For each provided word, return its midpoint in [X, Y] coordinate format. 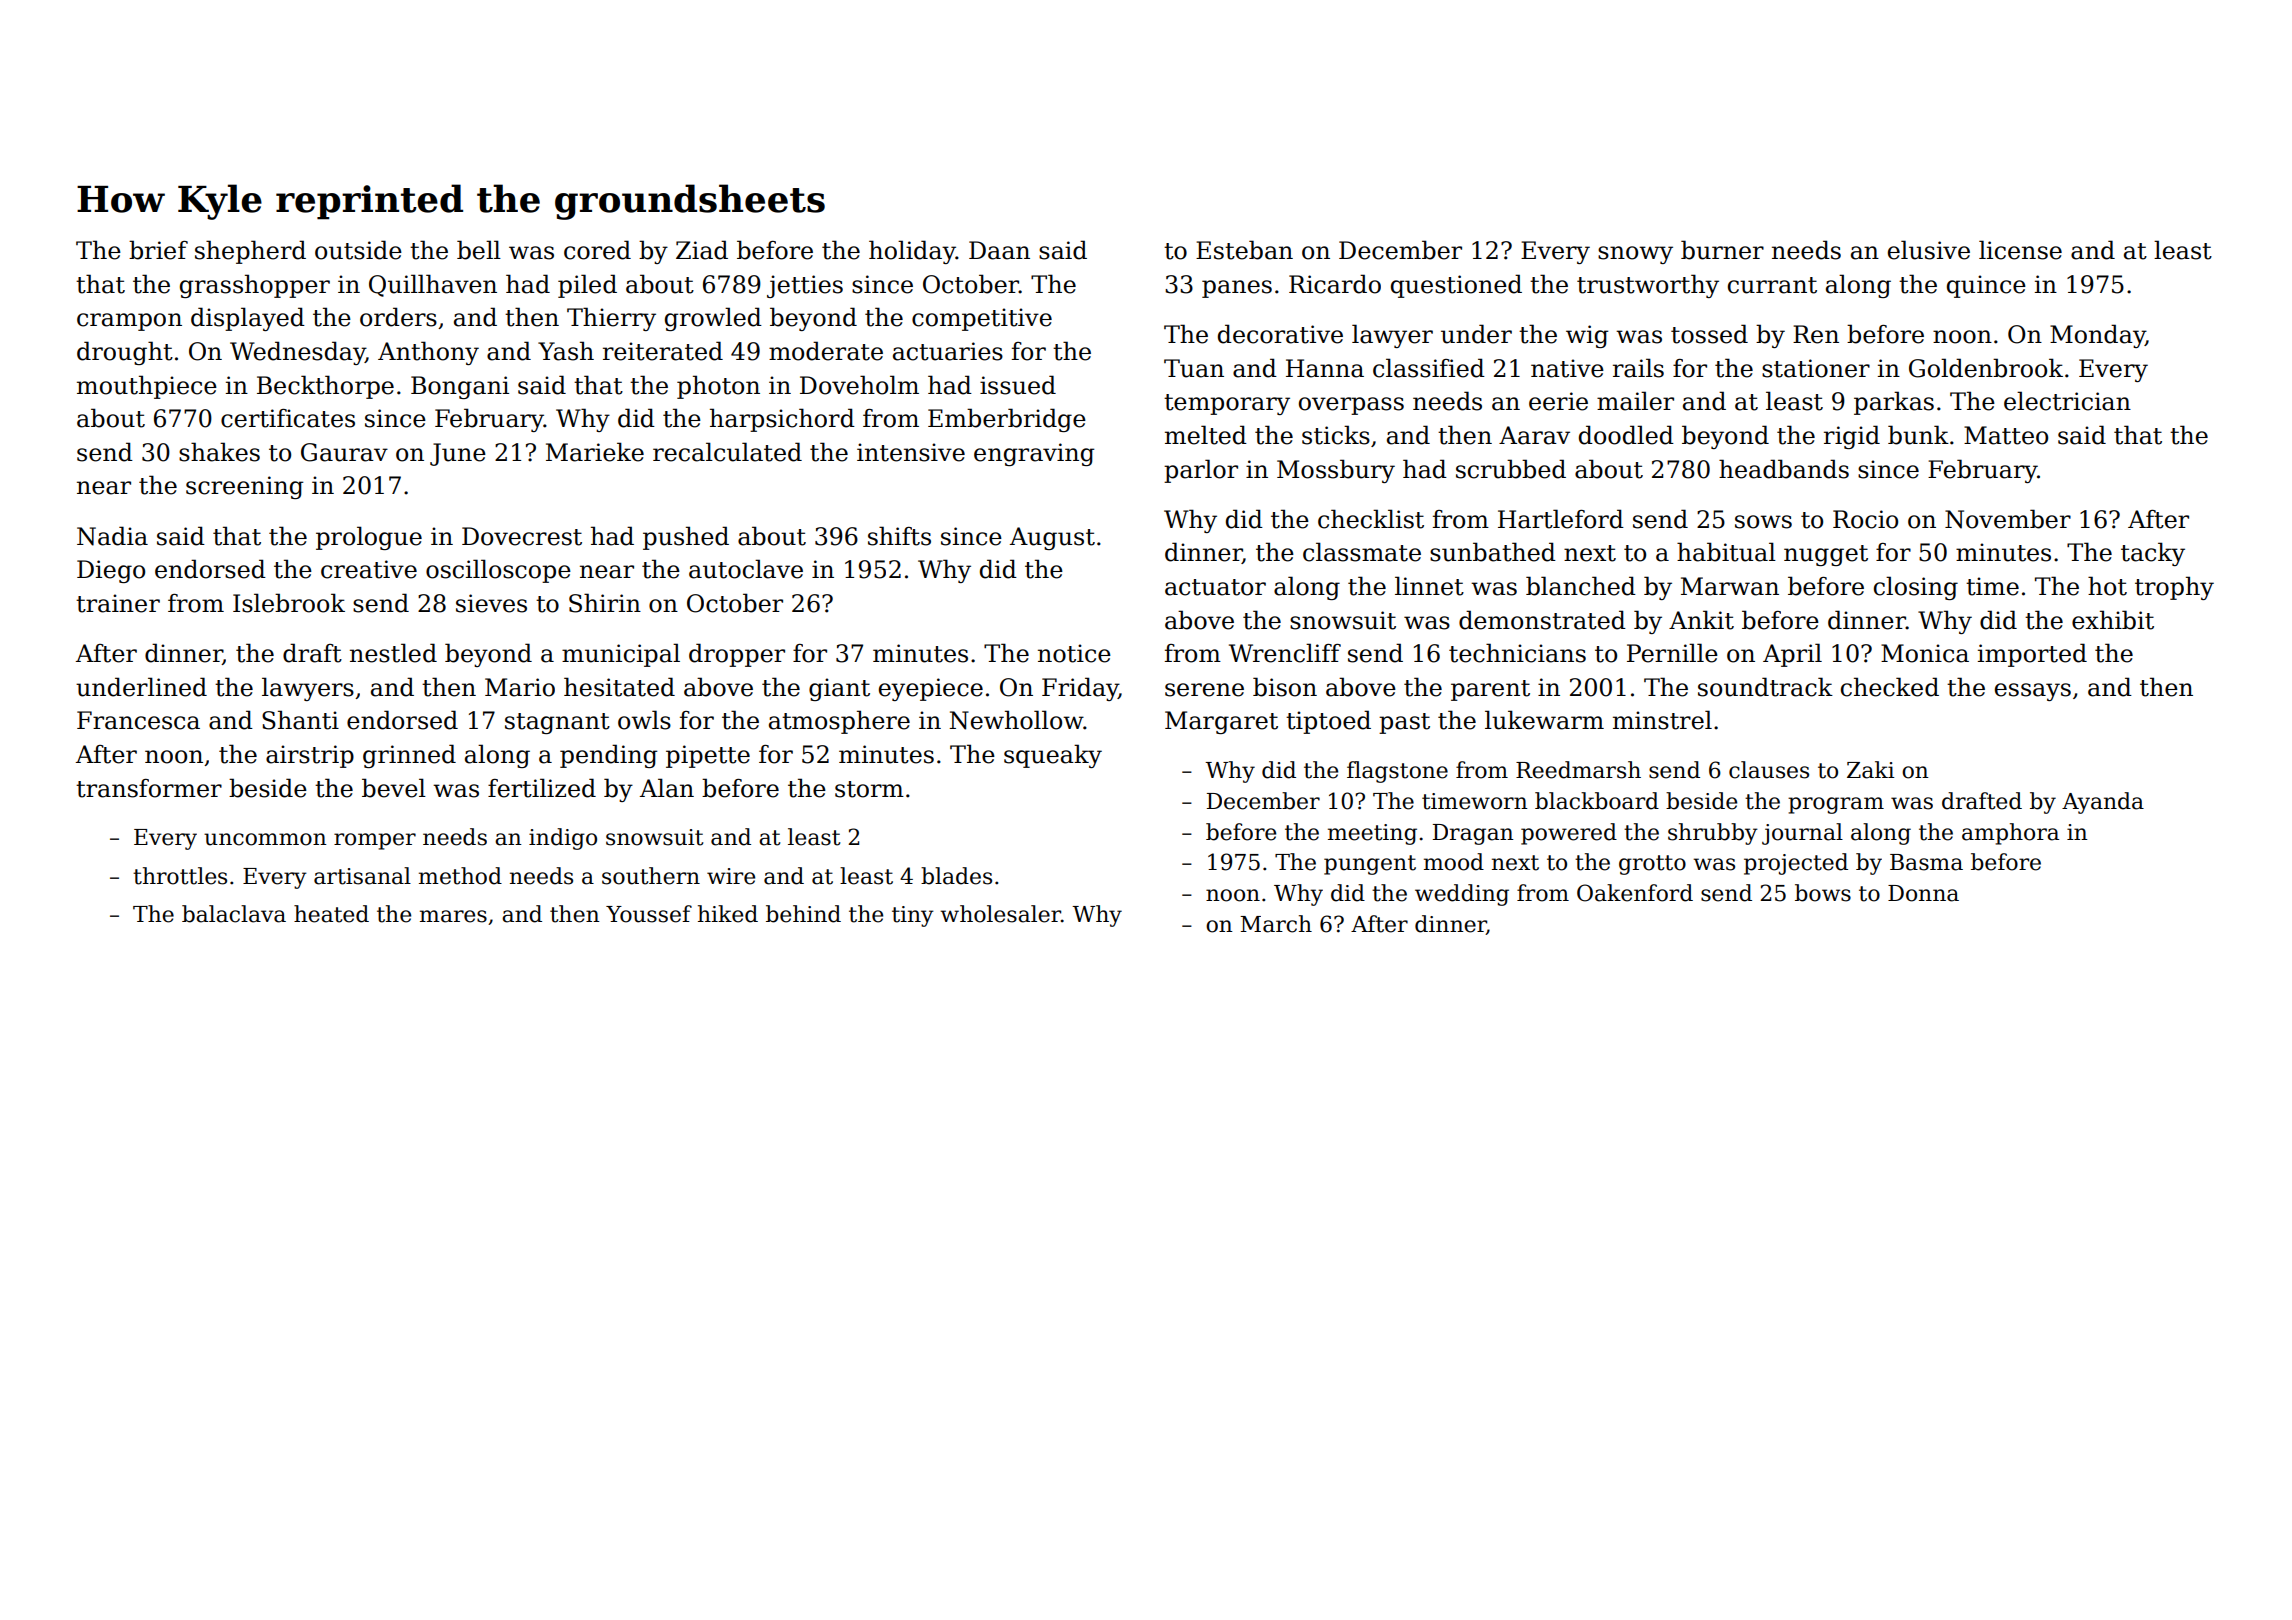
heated [331, 914]
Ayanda [2103, 803]
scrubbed [1511, 469]
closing [1916, 588]
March [1276, 924]
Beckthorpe [325, 387]
